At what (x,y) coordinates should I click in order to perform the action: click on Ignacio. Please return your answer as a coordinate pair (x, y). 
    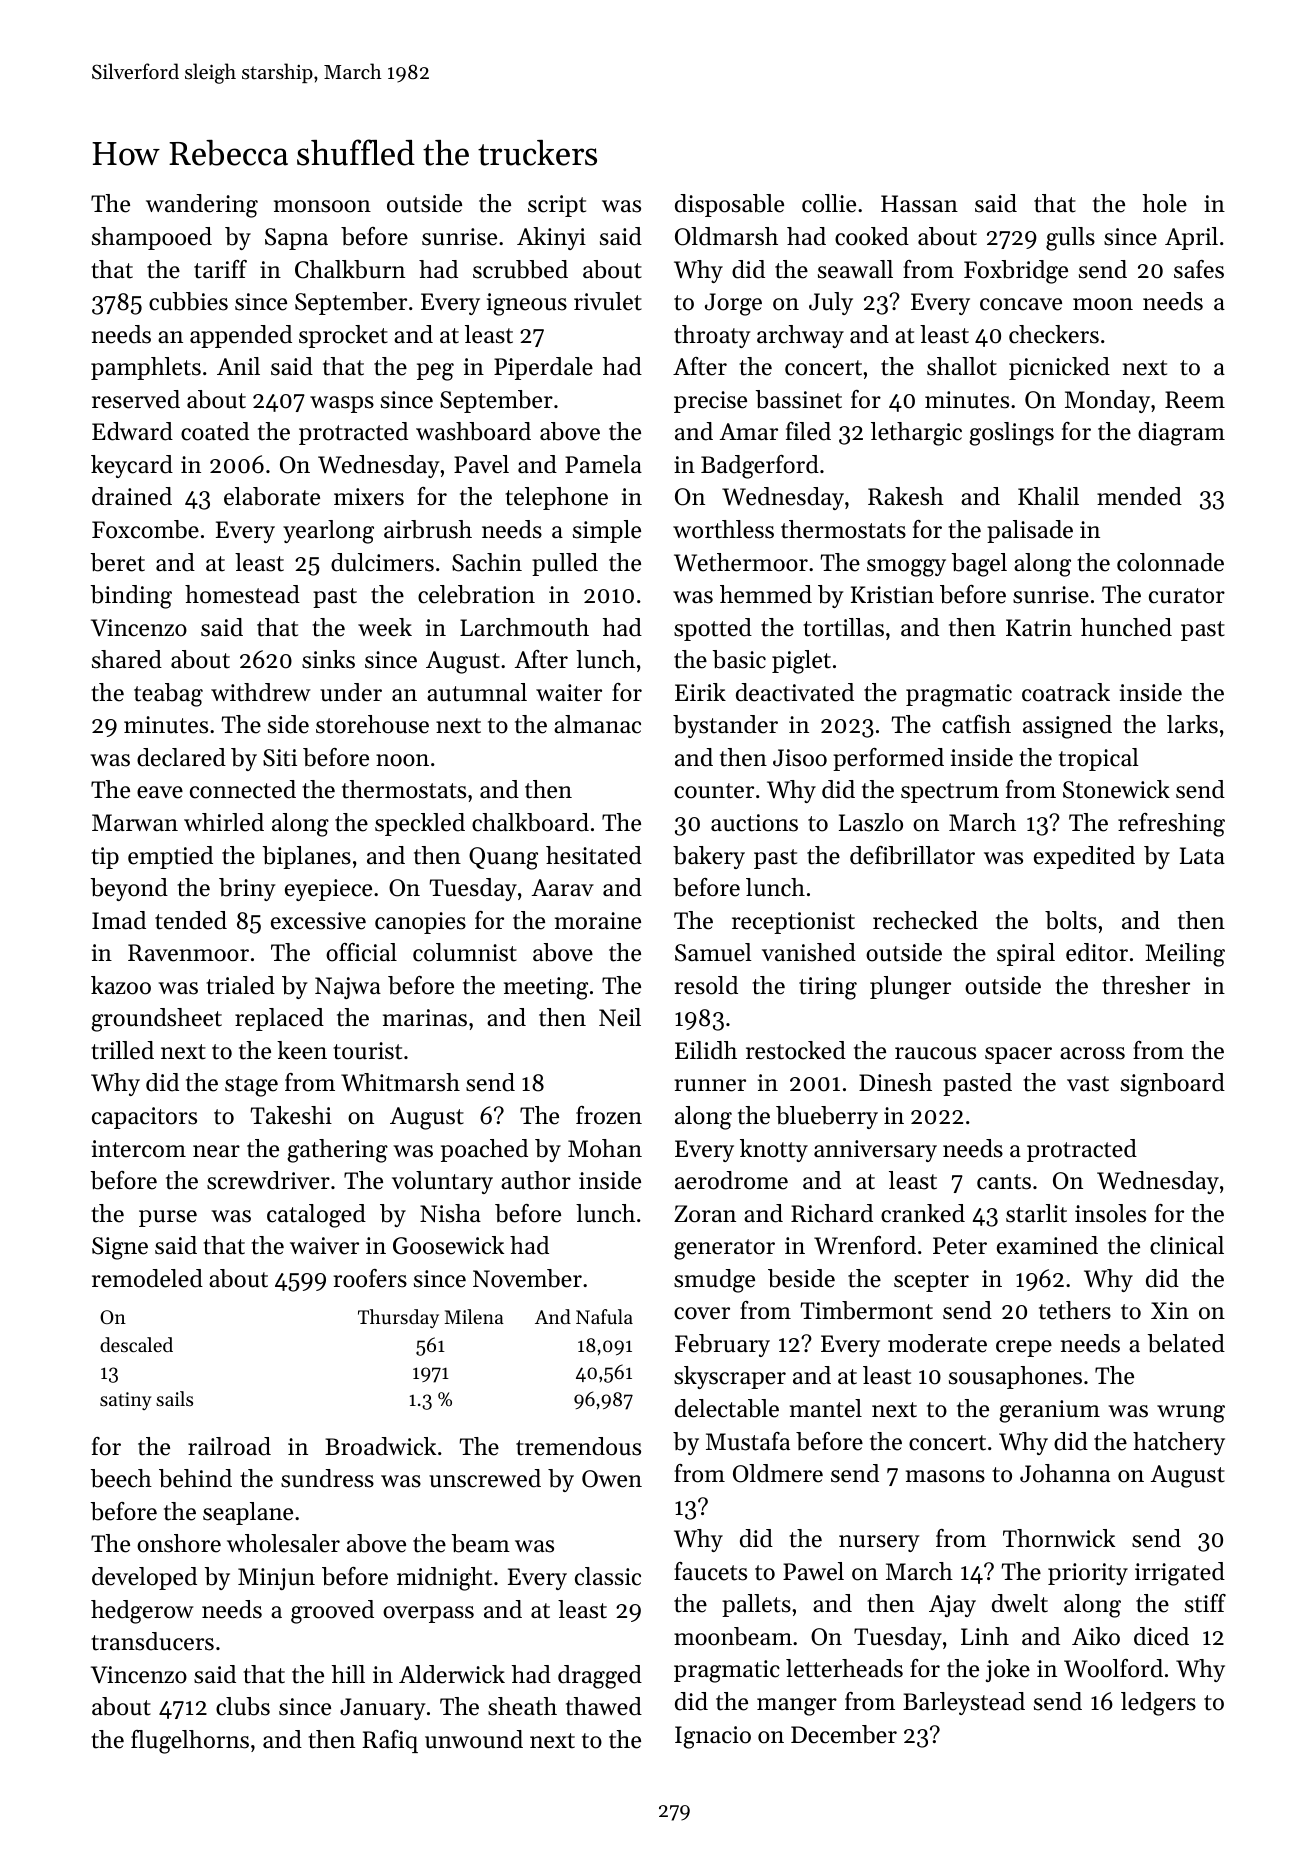
    Looking at the image, I should click on (713, 1737).
